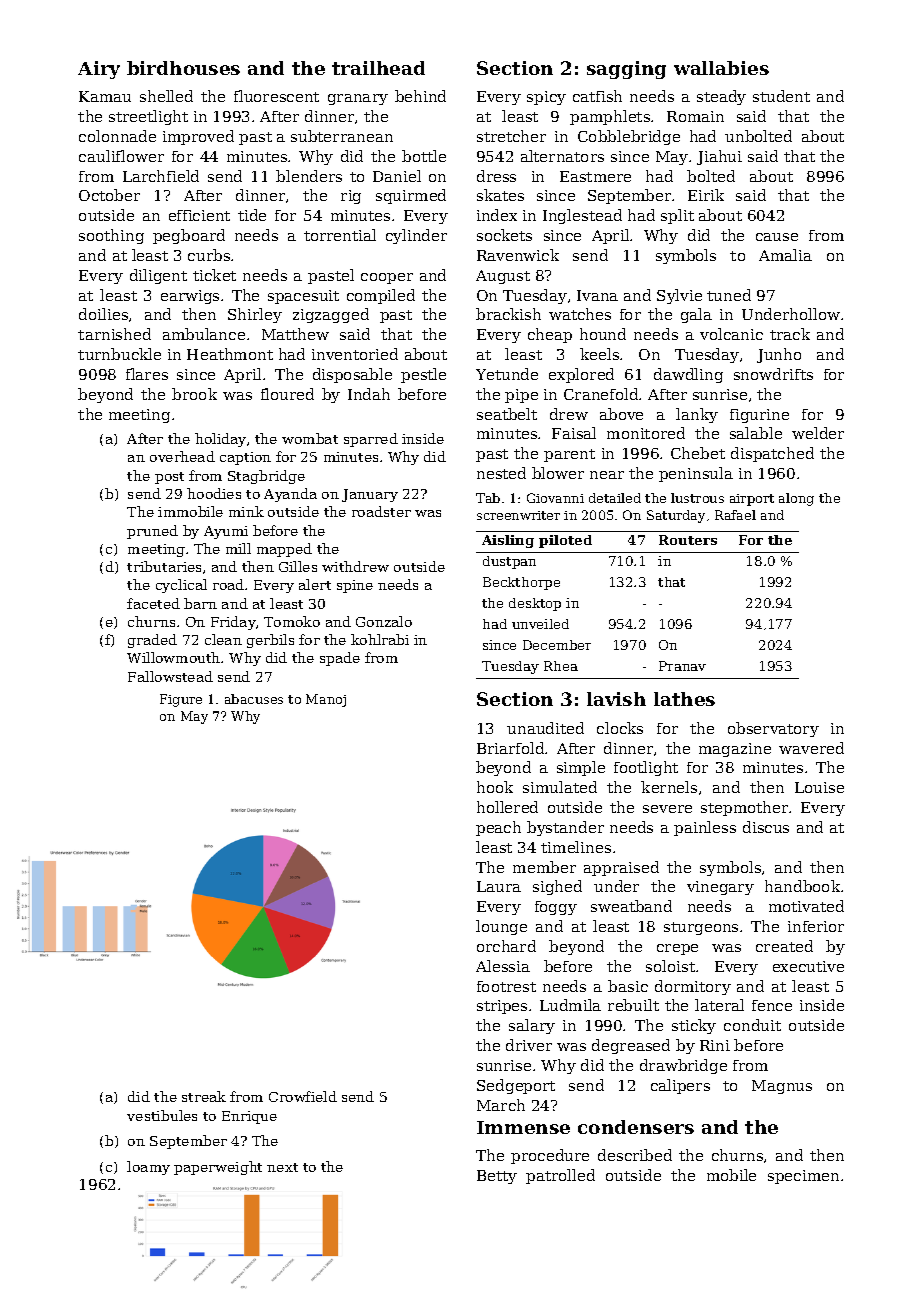 This screenshot has width=924, height=1308. I want to click on paperweight, so click(218, 1168).
